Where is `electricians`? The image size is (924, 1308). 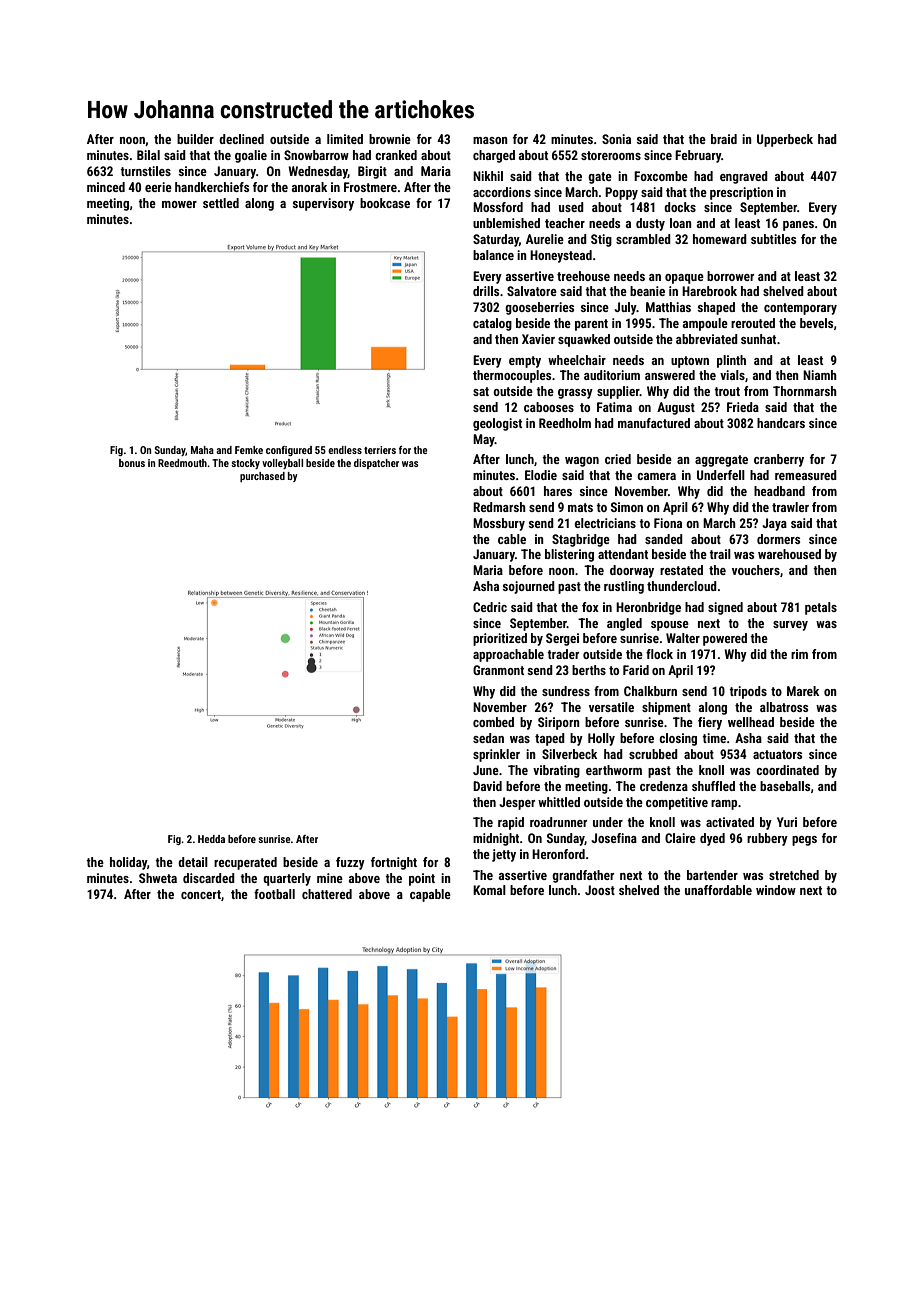
electricians is located at coordinates (605, 523).
